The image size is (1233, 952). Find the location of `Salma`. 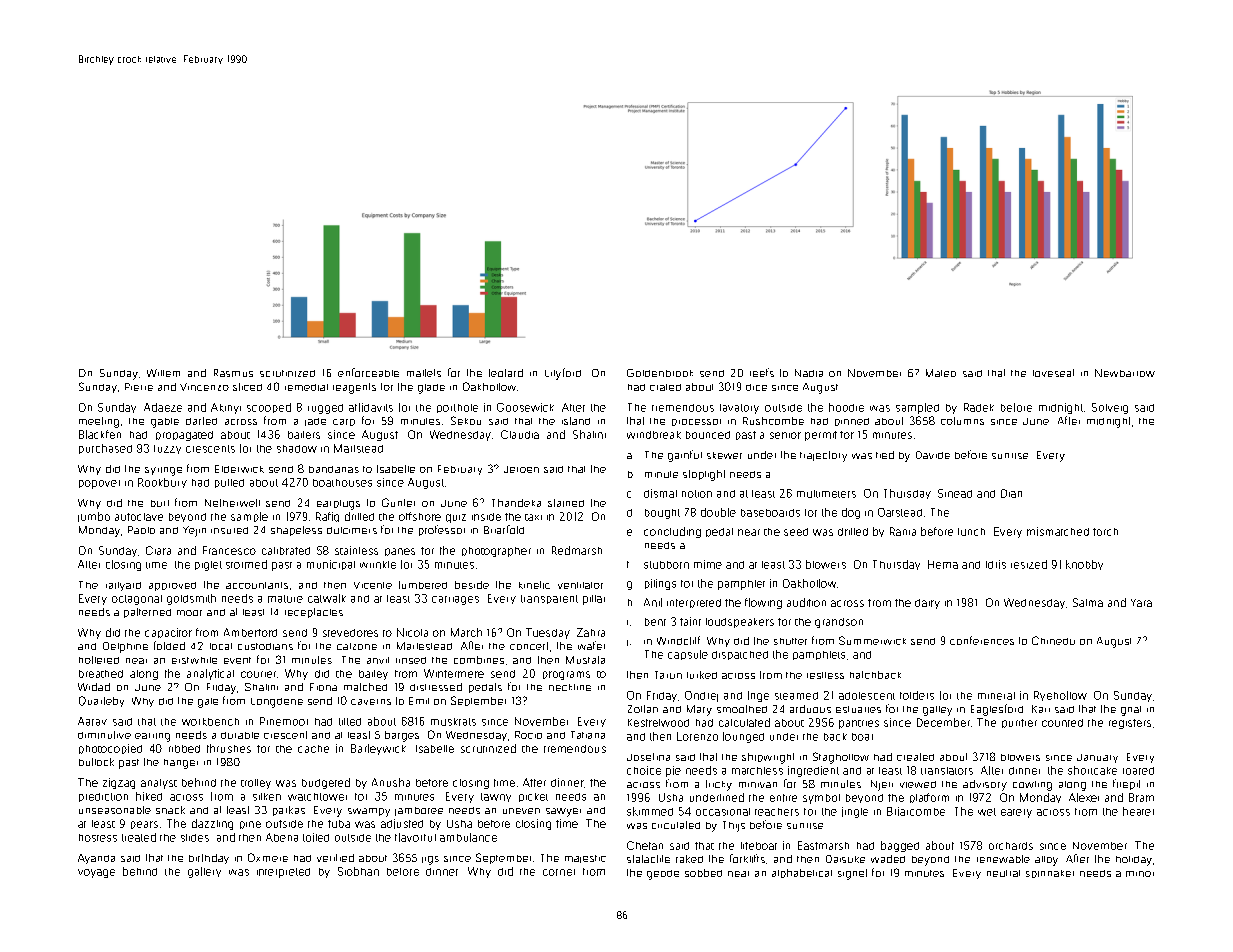

Salma is located at coordinates (1088, 602).
